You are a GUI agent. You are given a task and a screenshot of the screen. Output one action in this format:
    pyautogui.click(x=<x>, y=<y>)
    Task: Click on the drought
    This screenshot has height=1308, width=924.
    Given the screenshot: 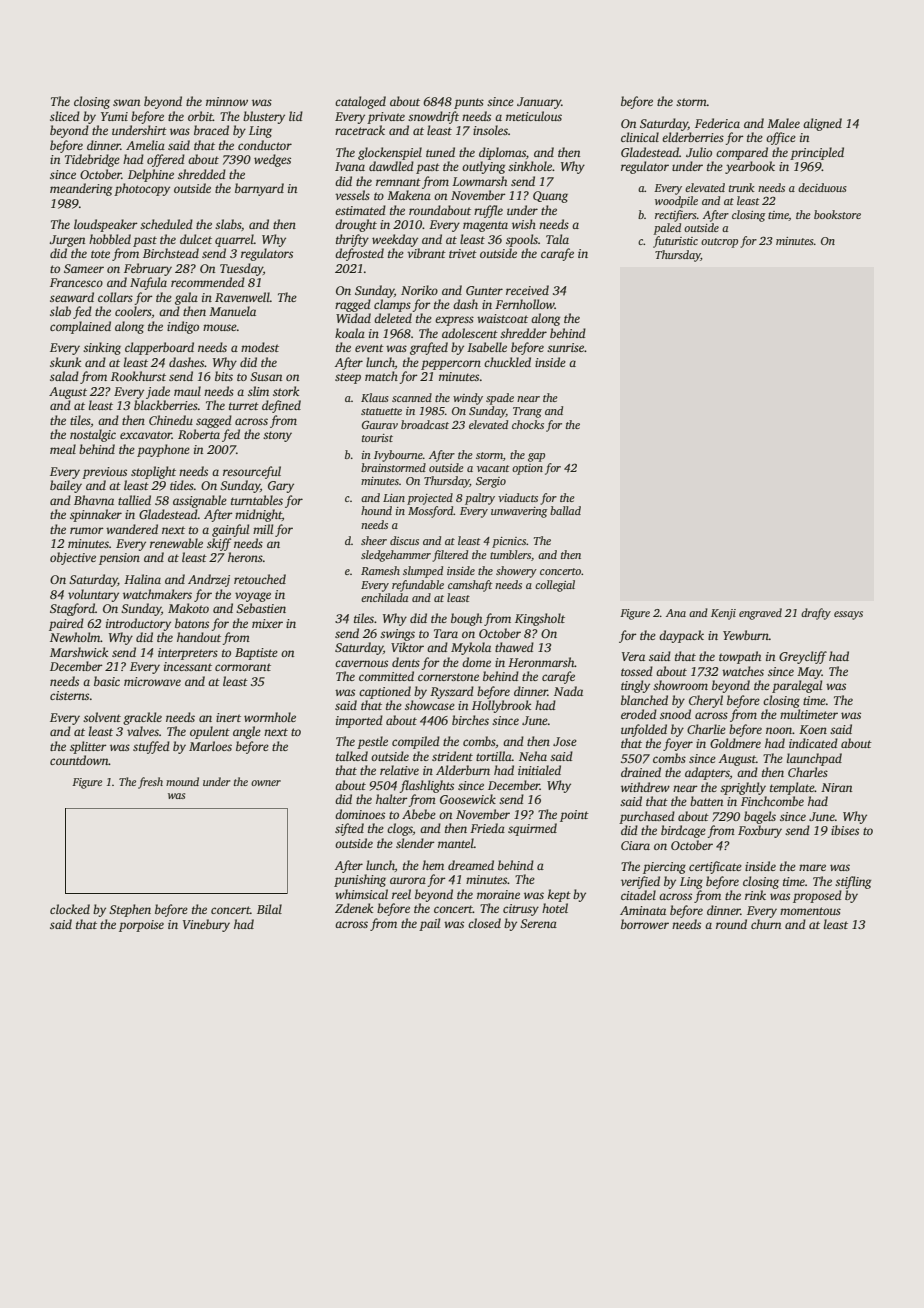 What is the action you would take?
    pyautogui.click(x=356, y=225)
